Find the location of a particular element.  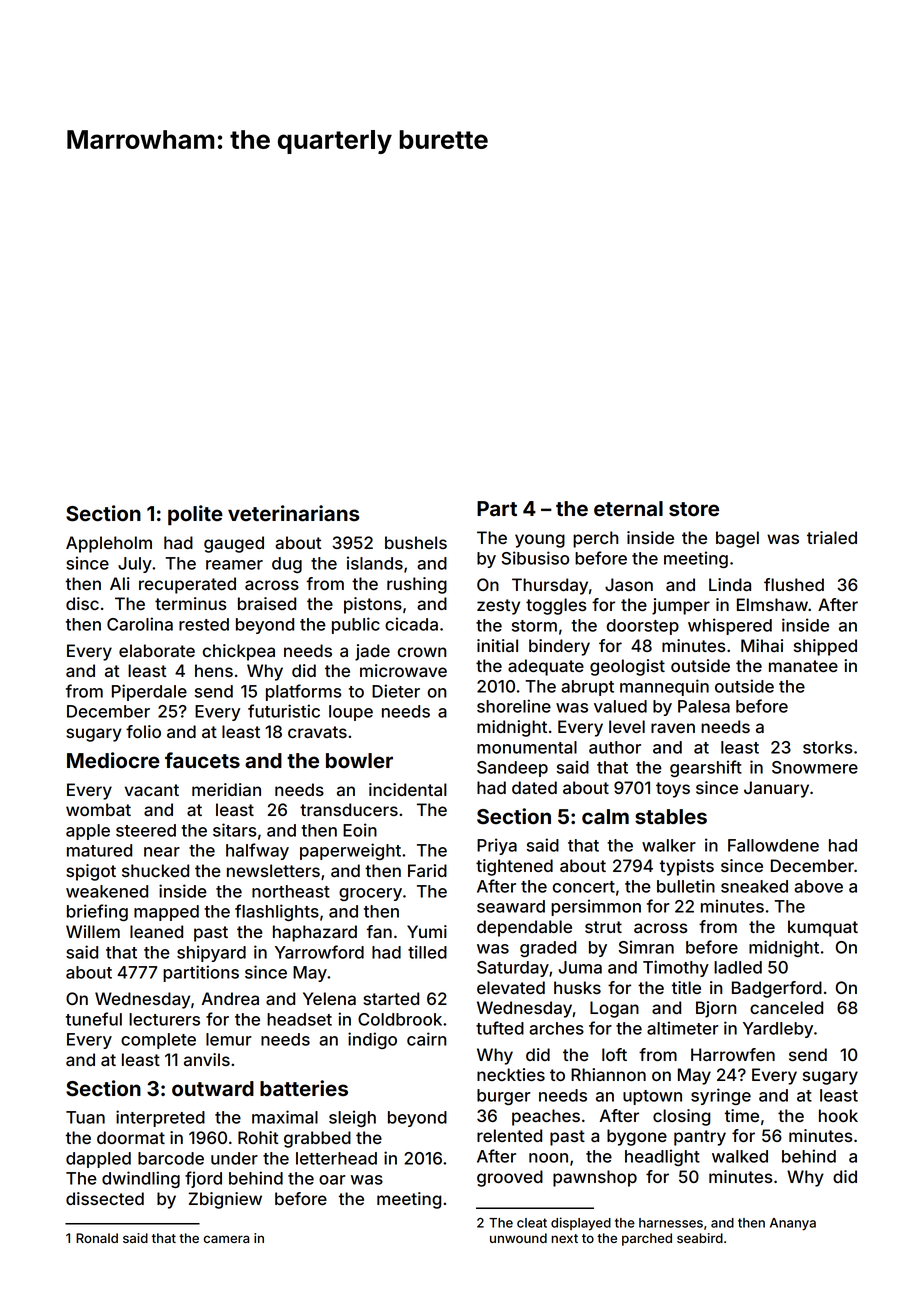

faucets is located at coordinates (202, 760).
